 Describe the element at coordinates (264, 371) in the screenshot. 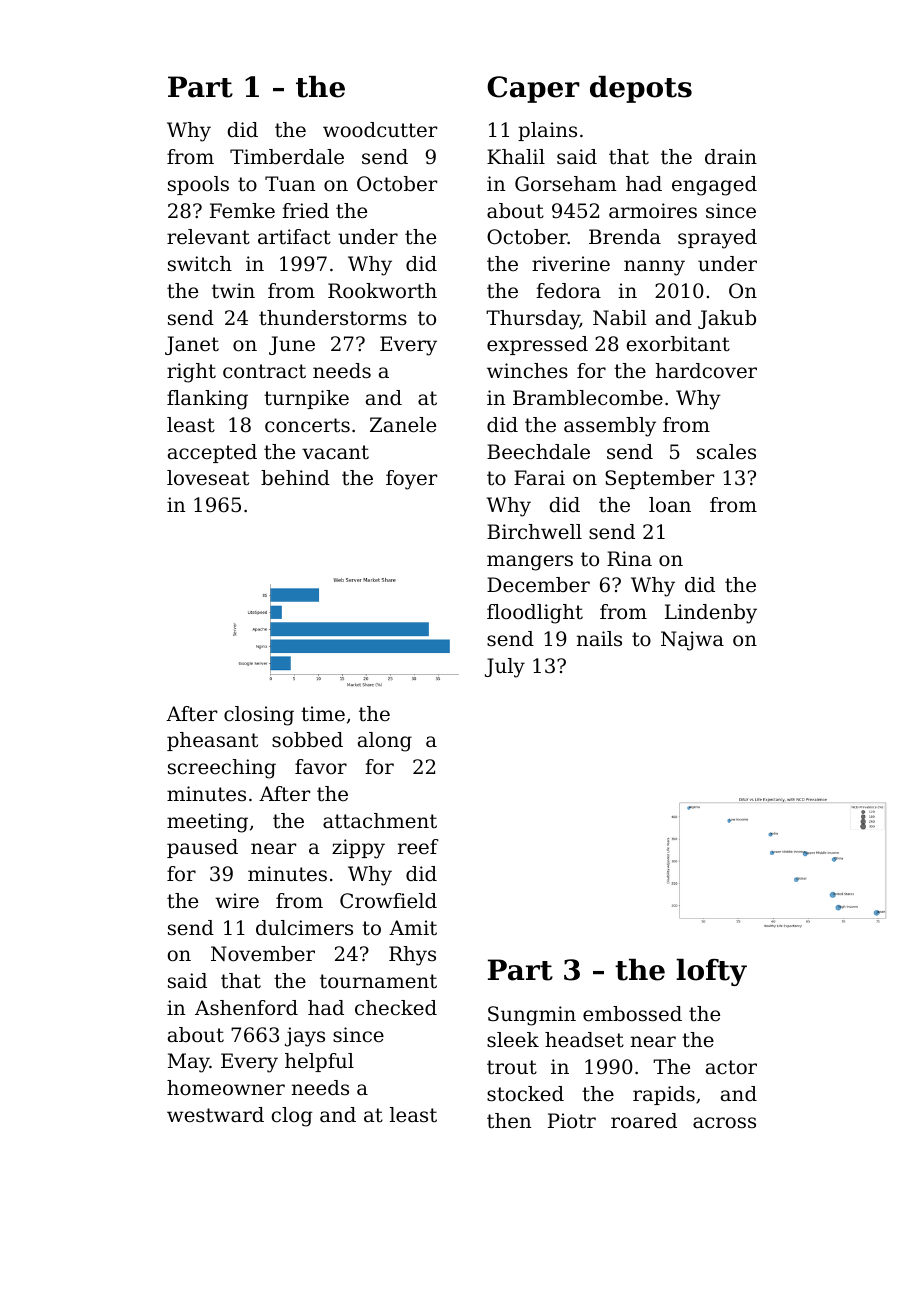

I see `contract` at that location.
